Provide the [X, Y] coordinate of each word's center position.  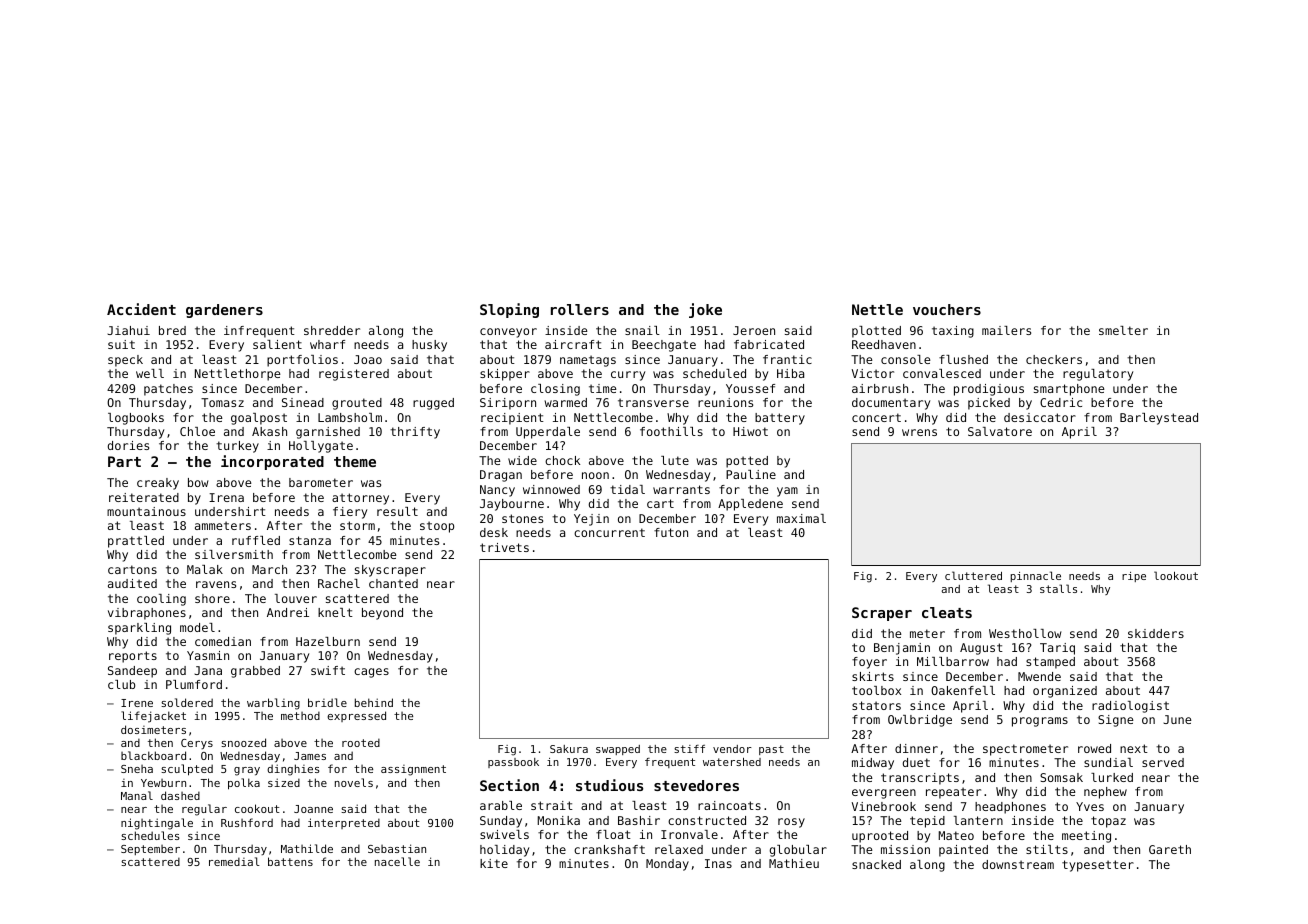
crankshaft [609, 849]
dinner [916, 748]
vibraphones [147, 614]
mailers [1006, 330]
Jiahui [128, 330]
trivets [504, 547]
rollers [580, 309]
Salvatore [1000, 431]
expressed [356, 716]
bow [198, 482]
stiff [689, 749]
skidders [1156, 633]
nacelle [397, 861]
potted [747, 462]
